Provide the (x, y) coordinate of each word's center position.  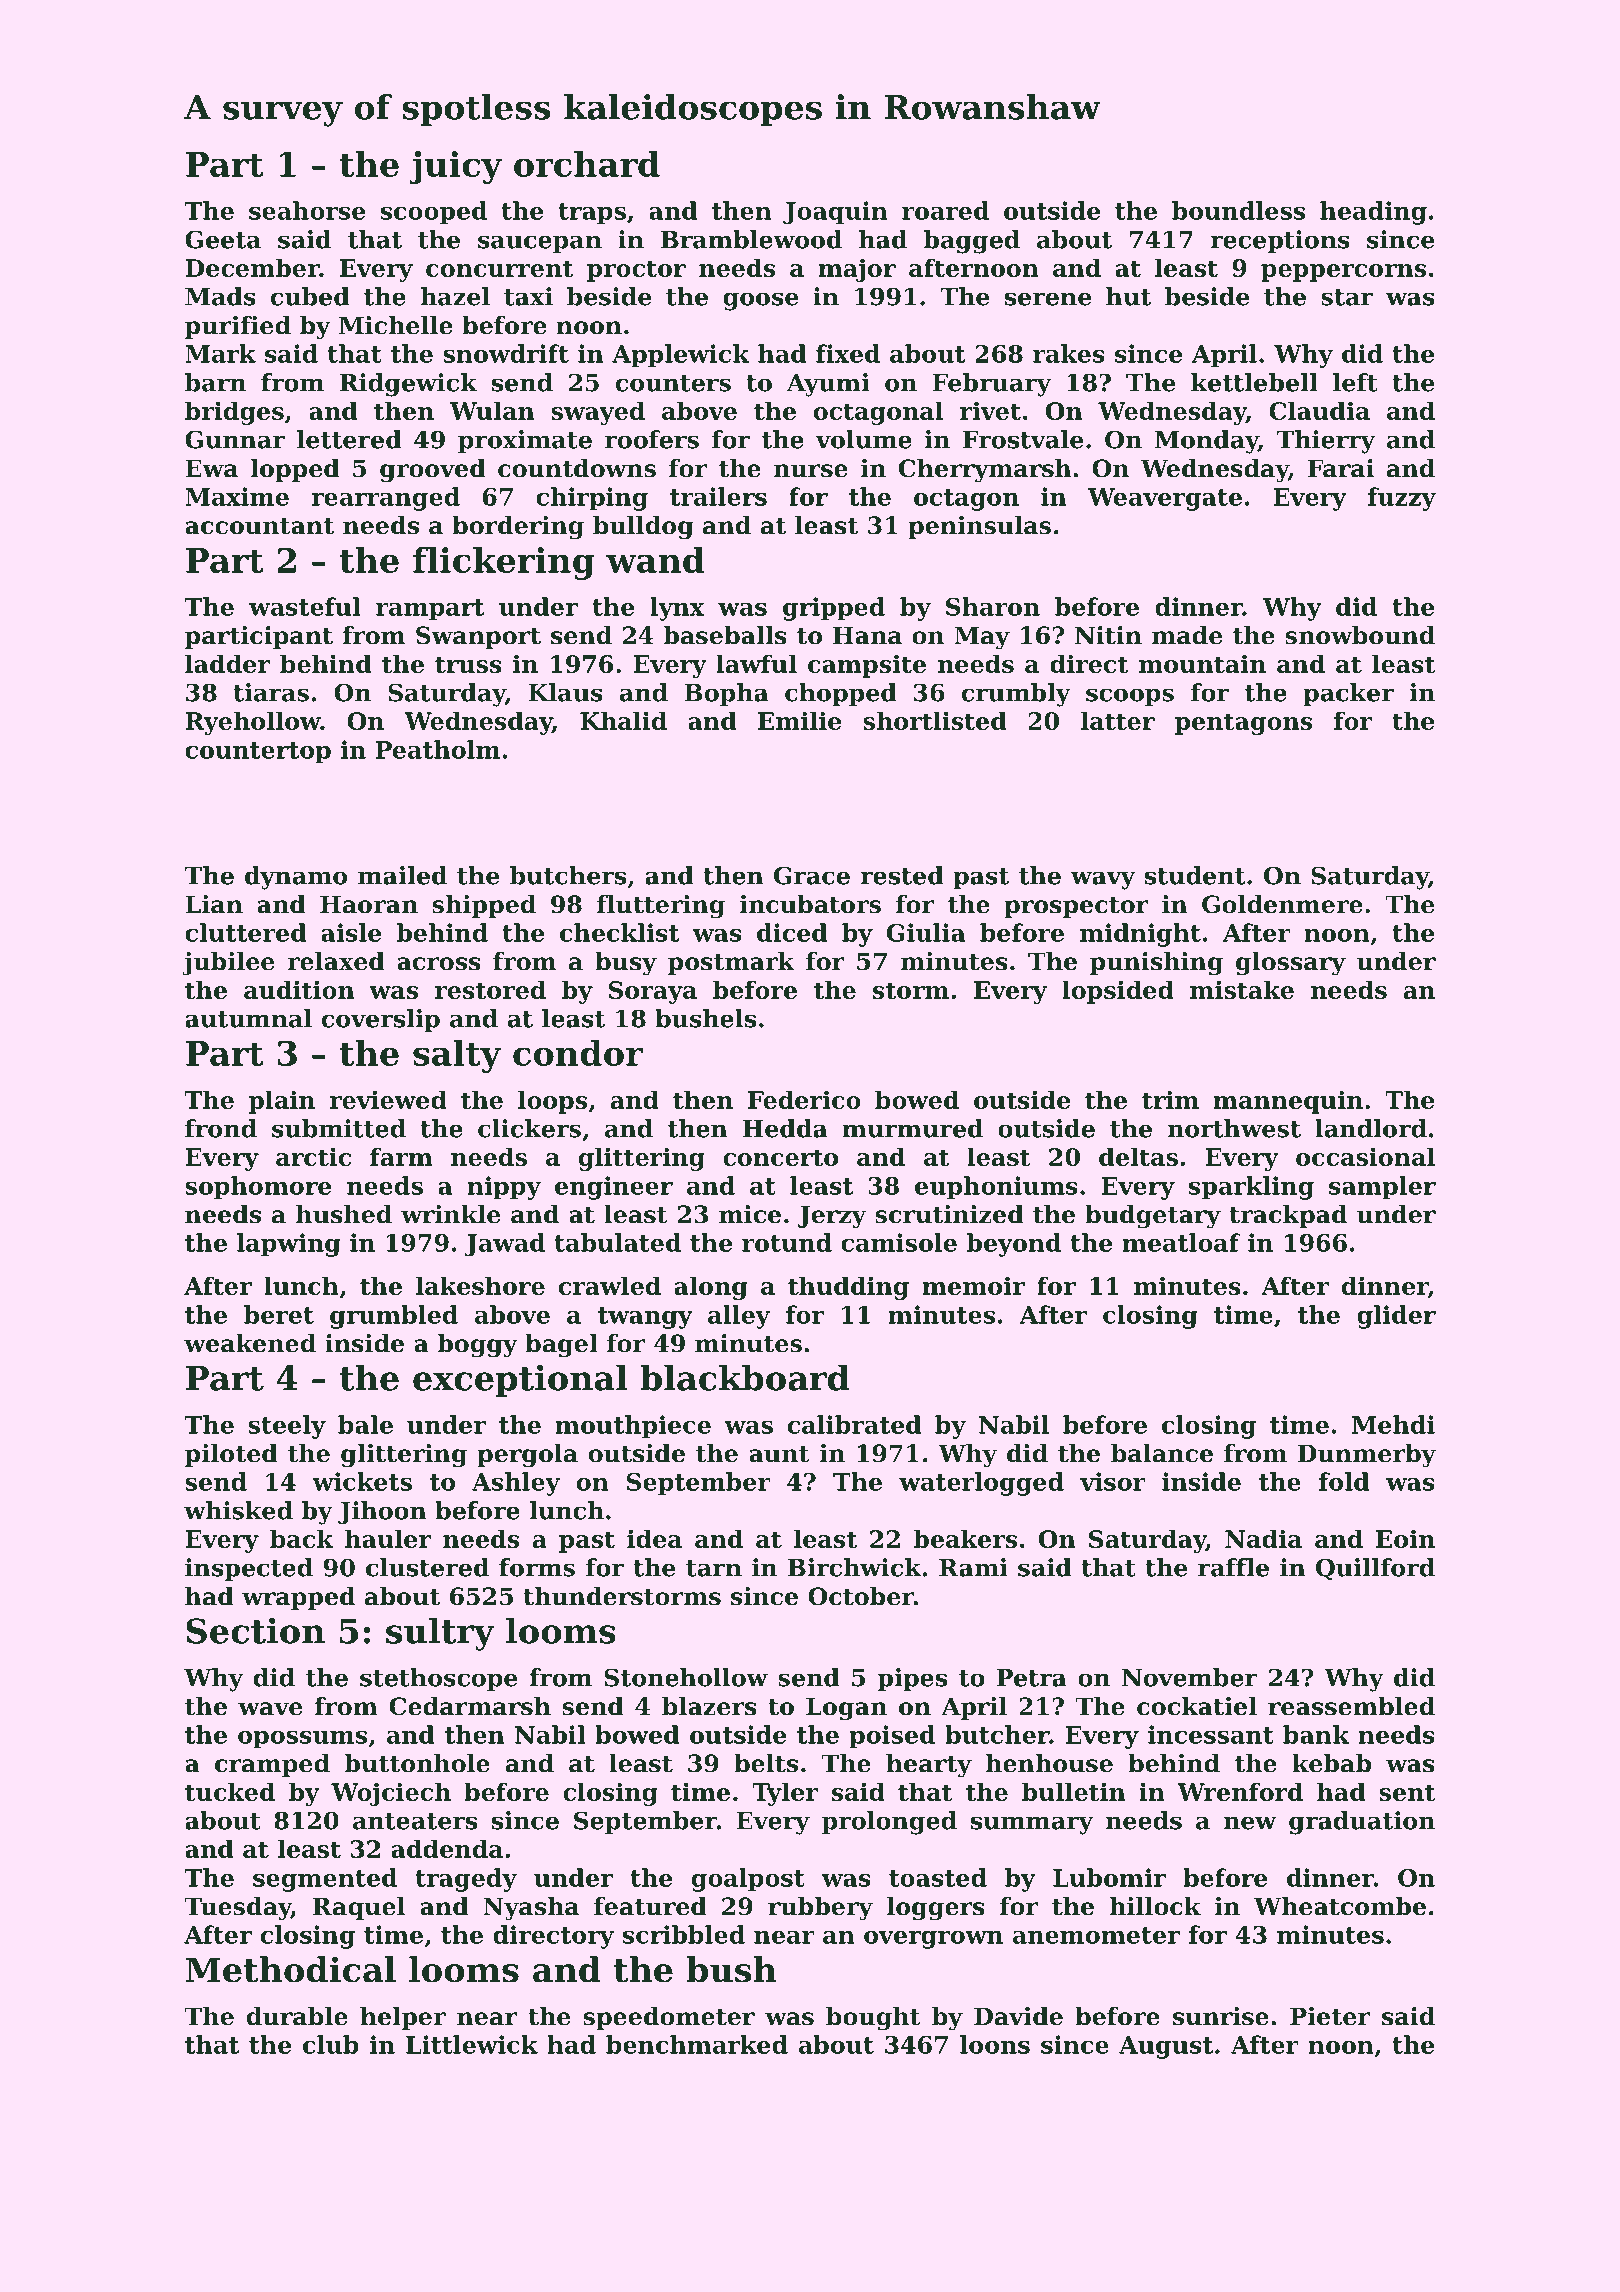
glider (1396, 1317)
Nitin (1108, 635)
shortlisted (935, 720)
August (1166, 2047)
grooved (433, 471)
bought (873, 2019)
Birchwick (854, 1567)
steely (287, 1427)
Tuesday (238, 1909)
